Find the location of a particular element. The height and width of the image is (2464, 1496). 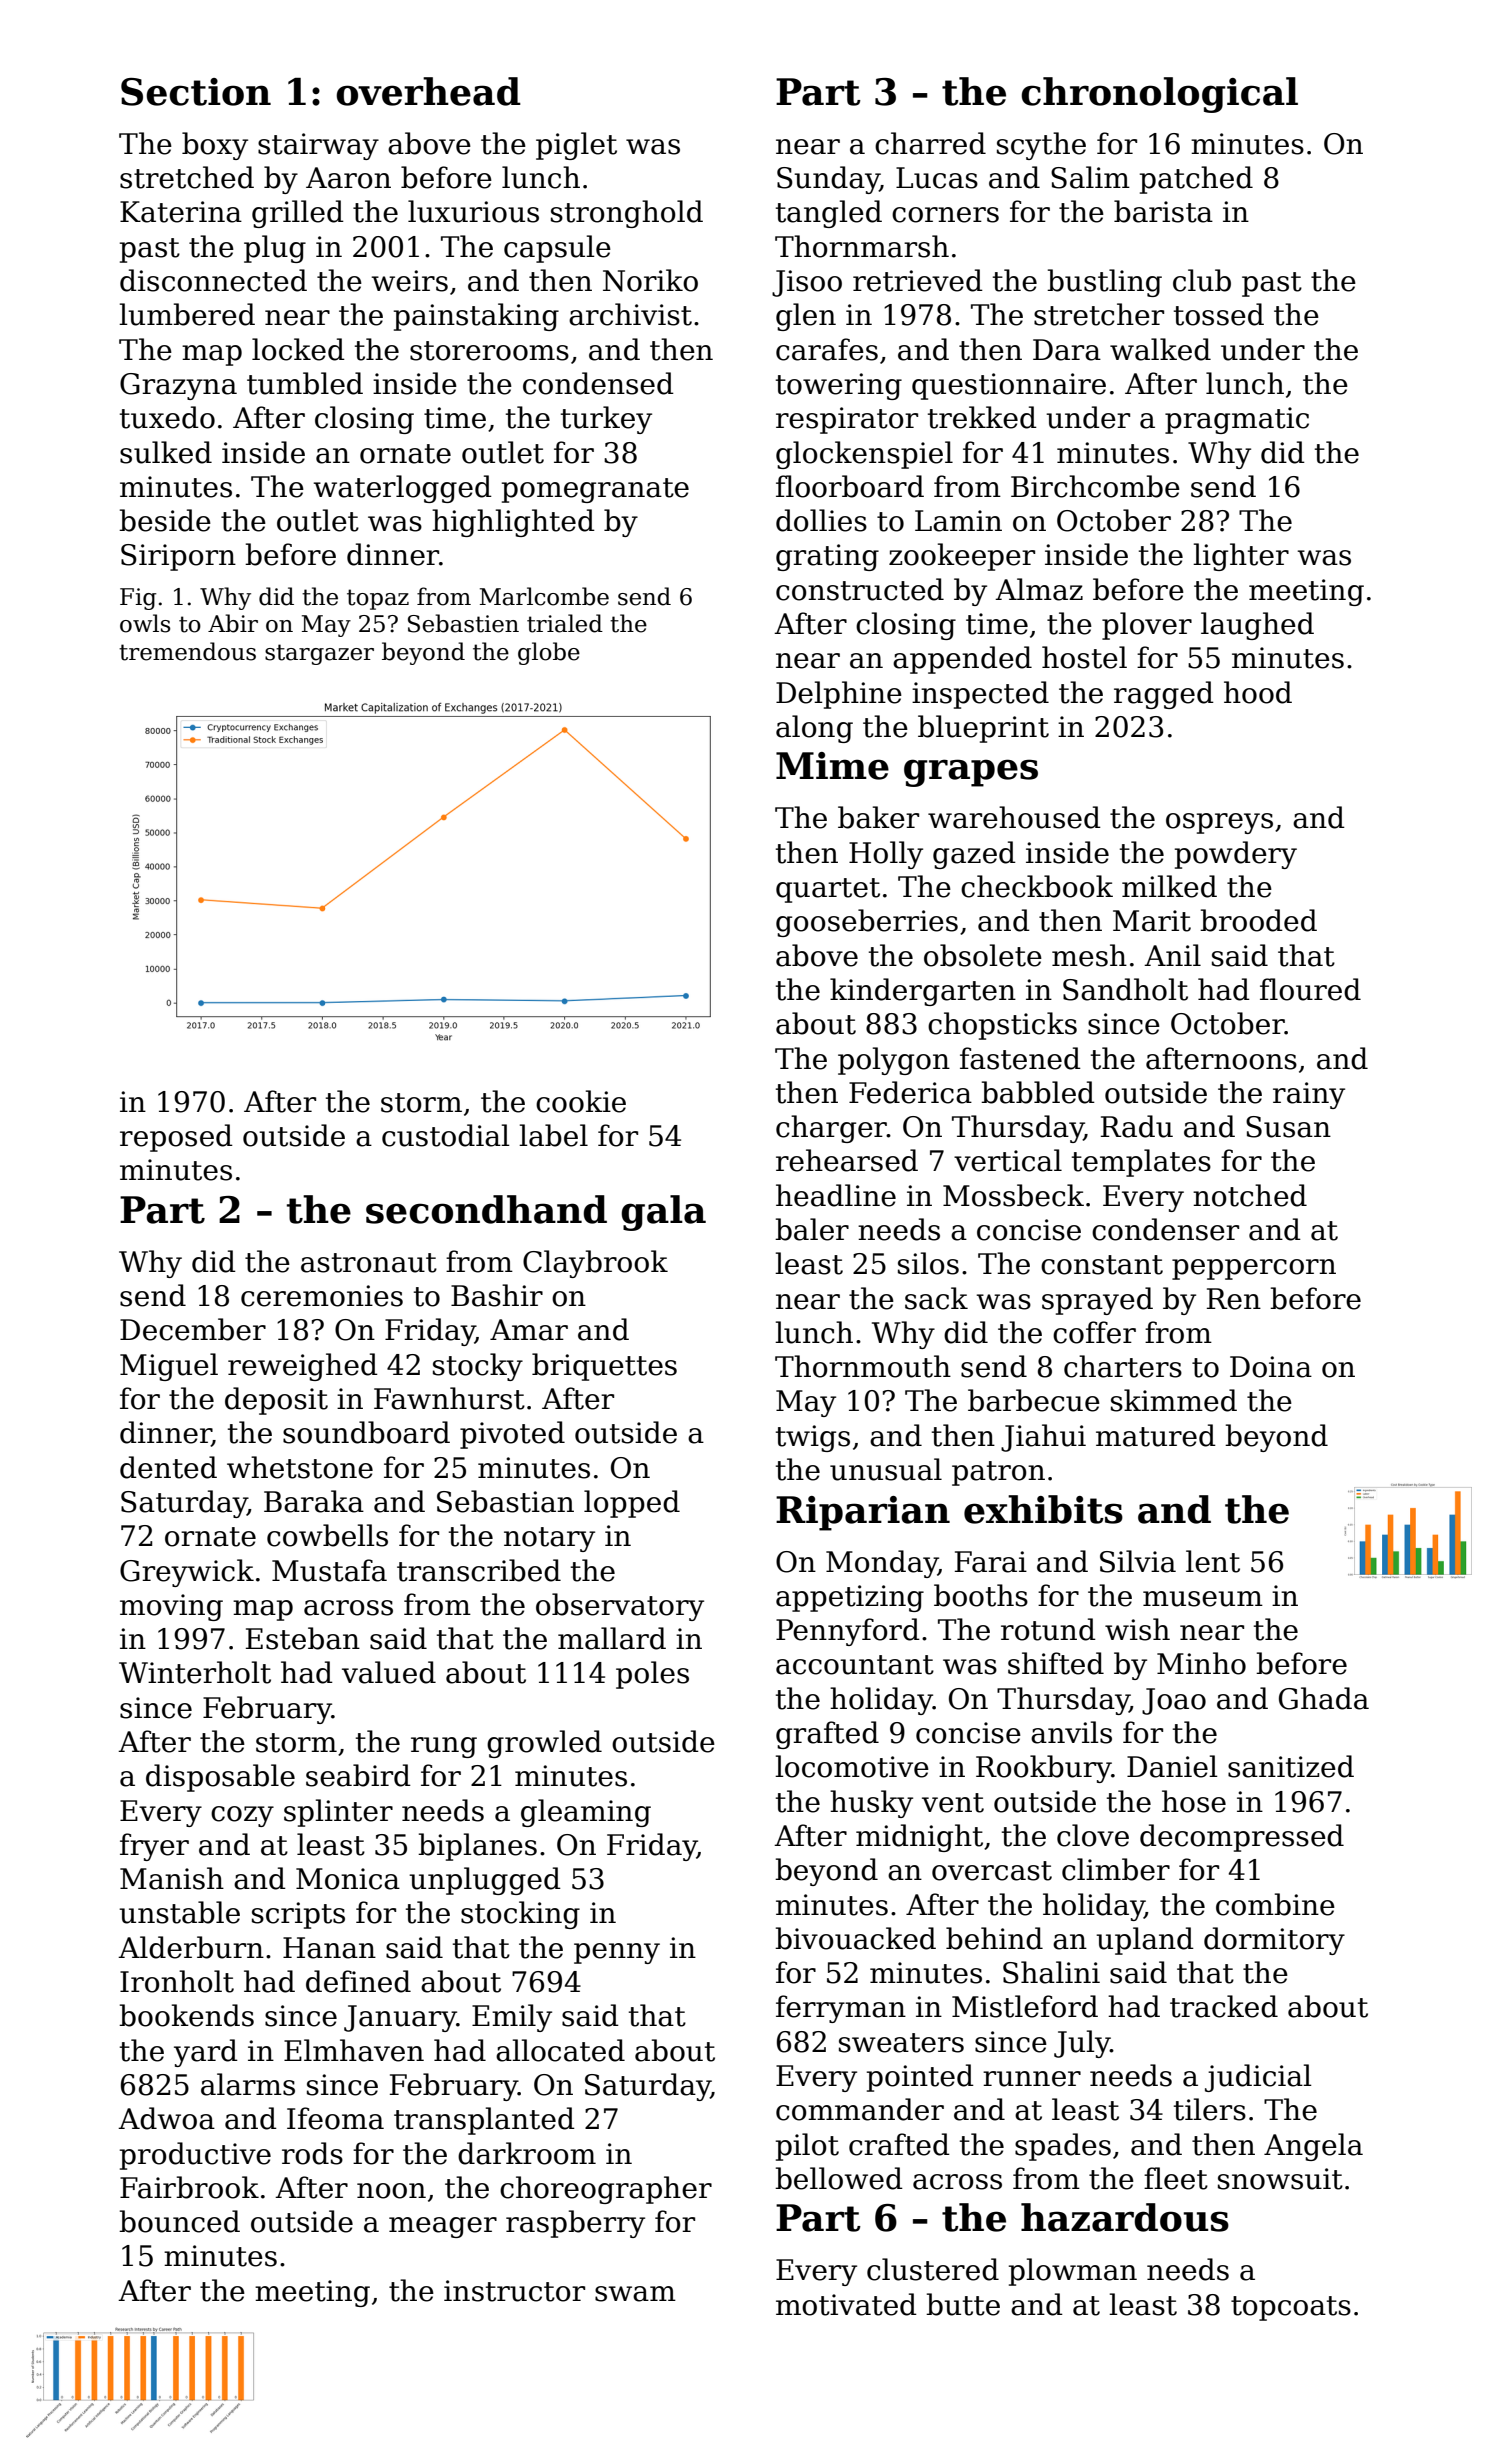

floured is located at coordinates (1310, 989).
